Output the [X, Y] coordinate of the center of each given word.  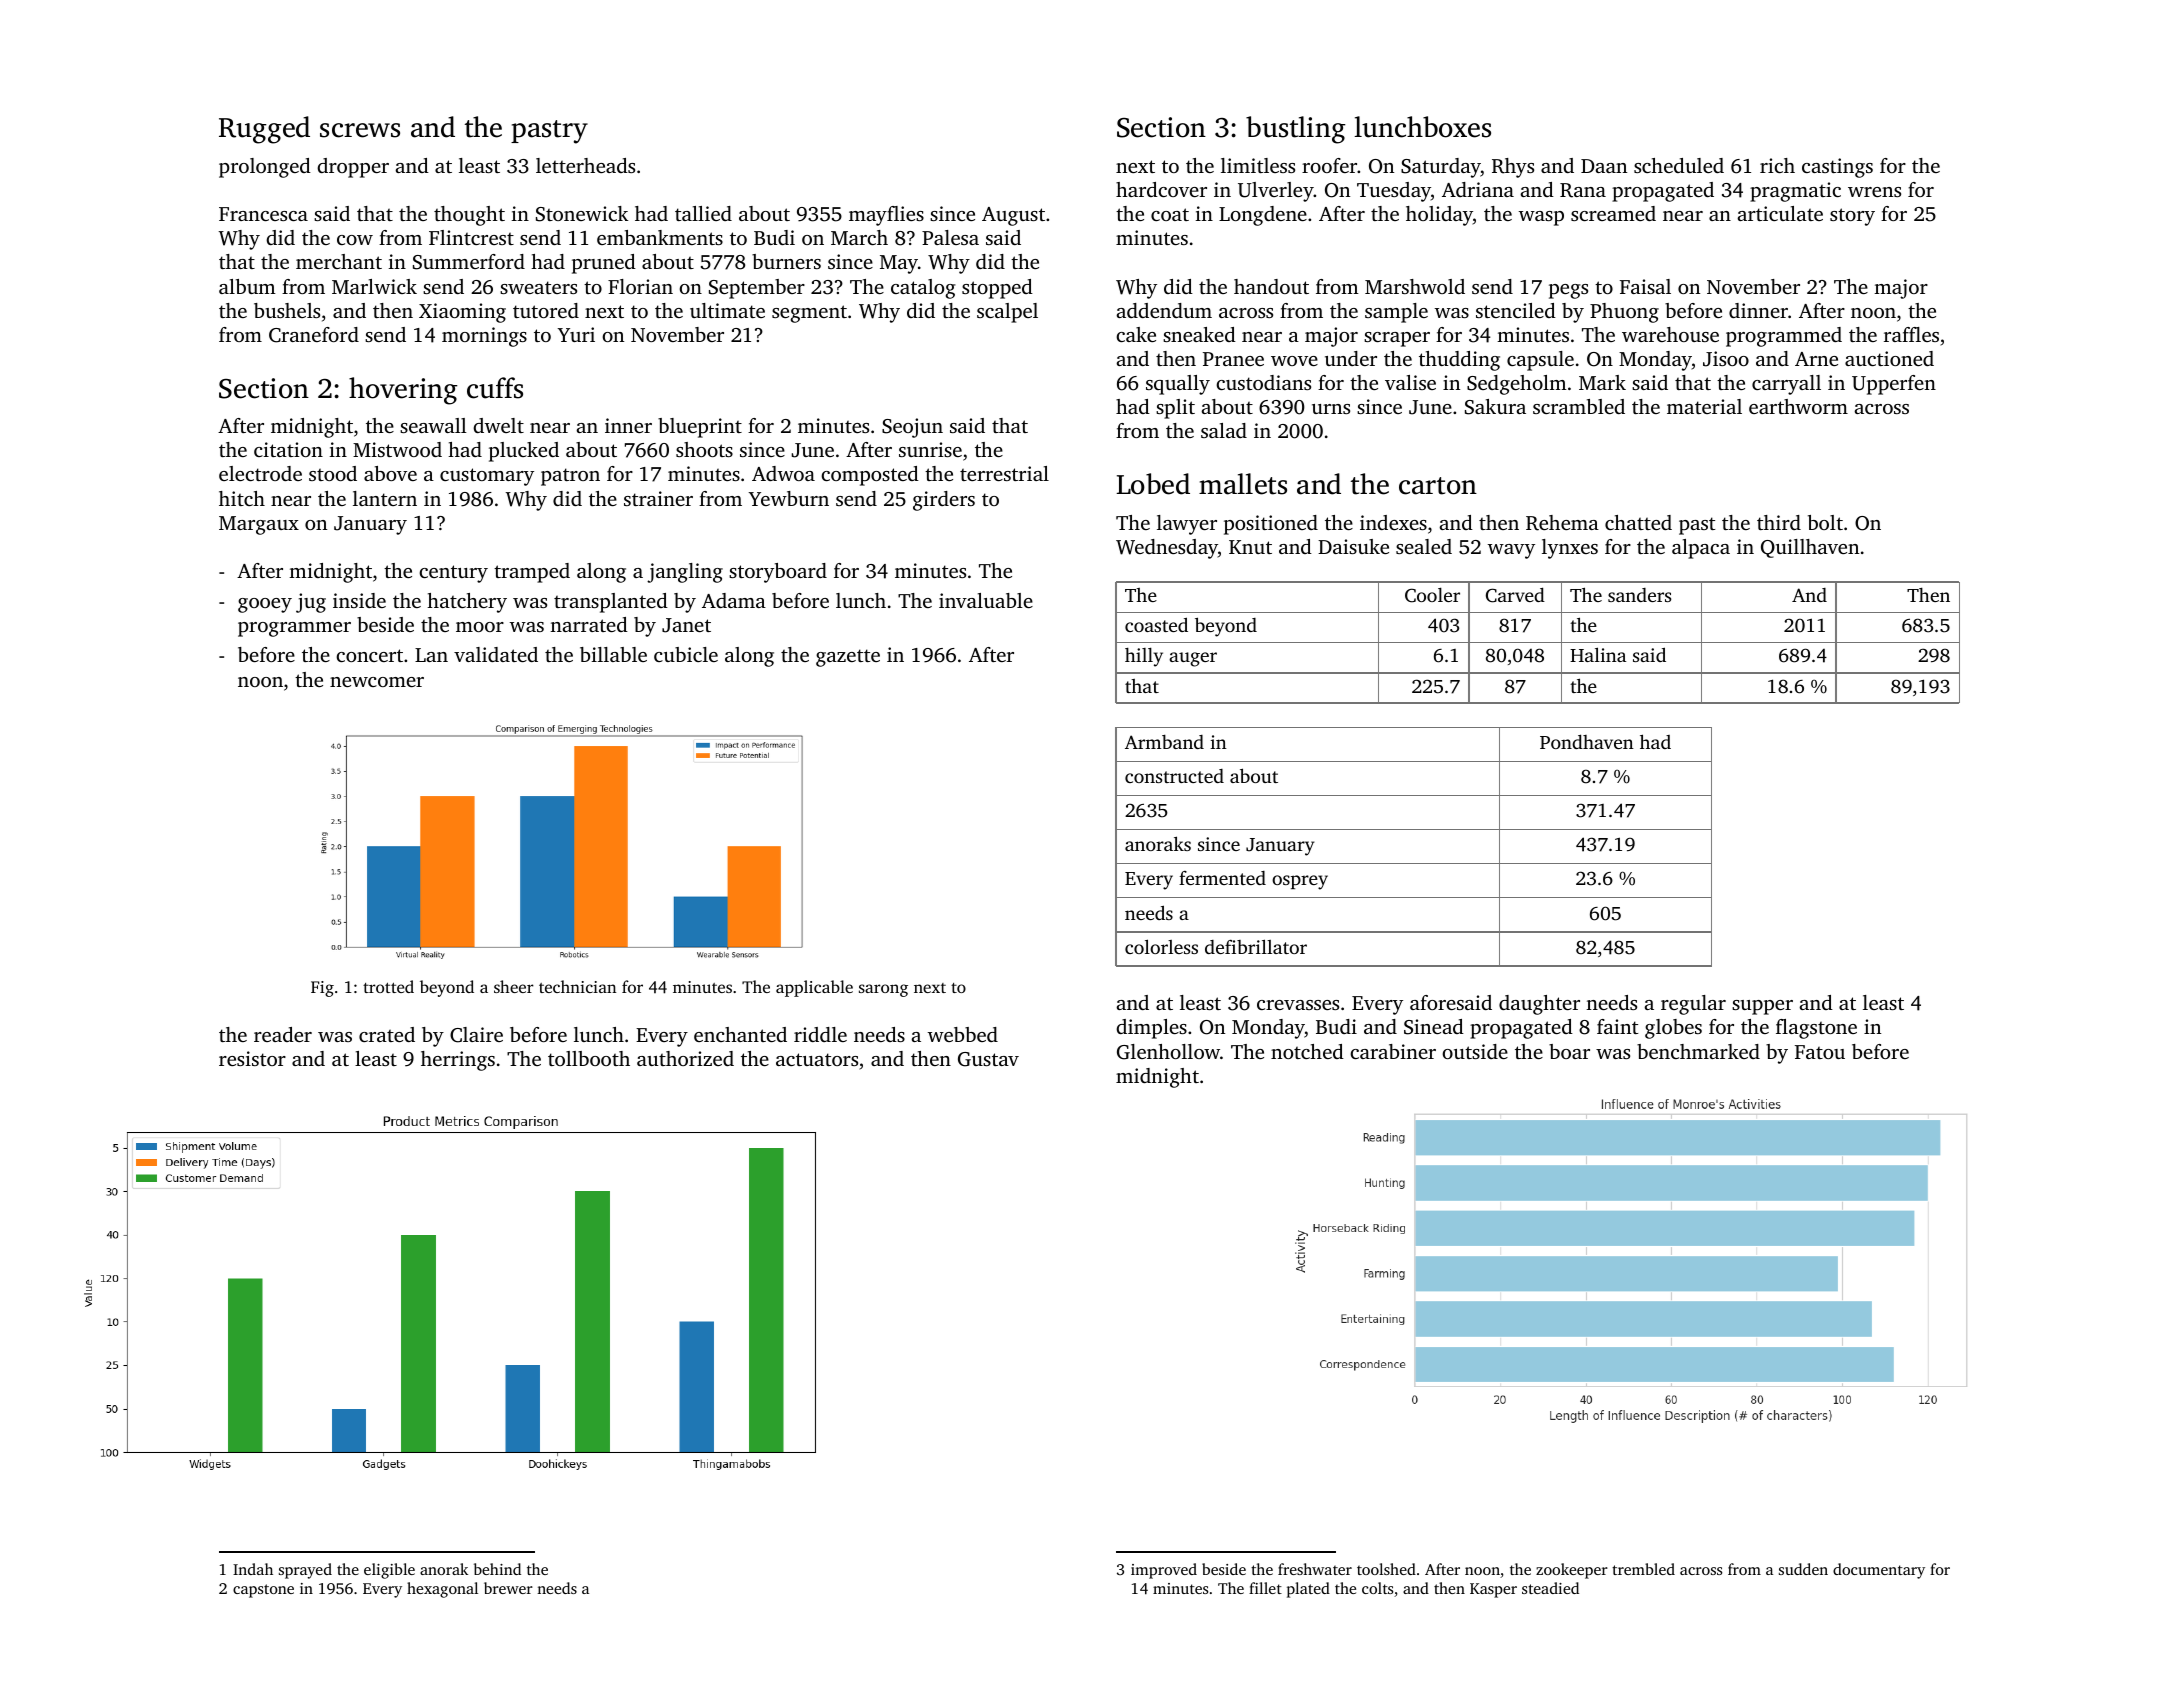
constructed [1174, 776]
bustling [1296, 130]
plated [1308, 1590]
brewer [508, 1588]
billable [613, 654]
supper [1762, 1007]
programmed [1784, 337]
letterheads [585, 165]
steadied [1550, 1588]
